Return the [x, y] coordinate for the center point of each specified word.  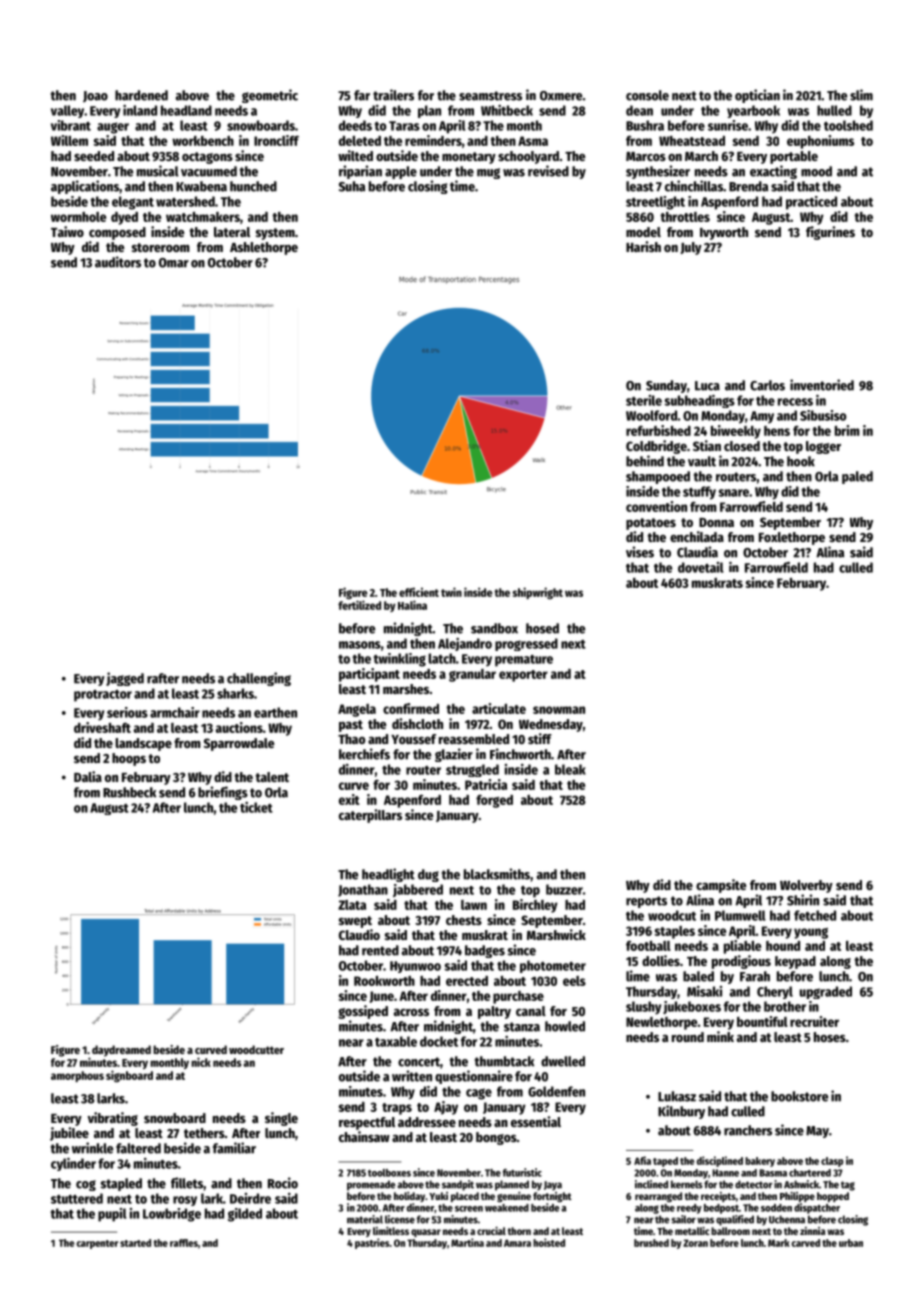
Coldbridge [656, 447]
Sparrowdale [239, 744]
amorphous [77, 1076]
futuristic [522, 1172]
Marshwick [556, 934]
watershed [185, 201]
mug [488, 173]
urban [851, 1243]
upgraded [826, 992]
